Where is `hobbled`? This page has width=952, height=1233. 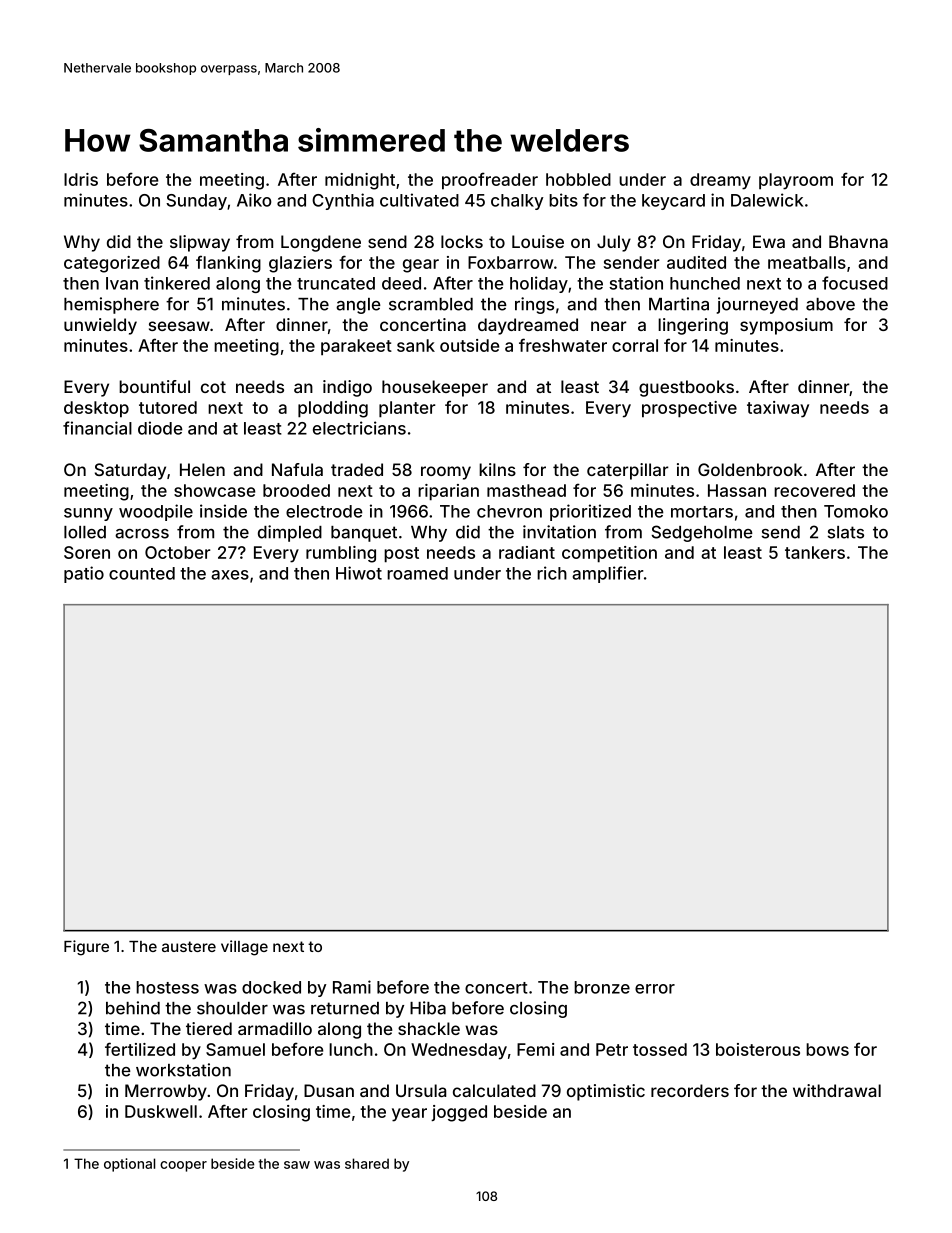 hobbled is located at coordinates (578, 179).
